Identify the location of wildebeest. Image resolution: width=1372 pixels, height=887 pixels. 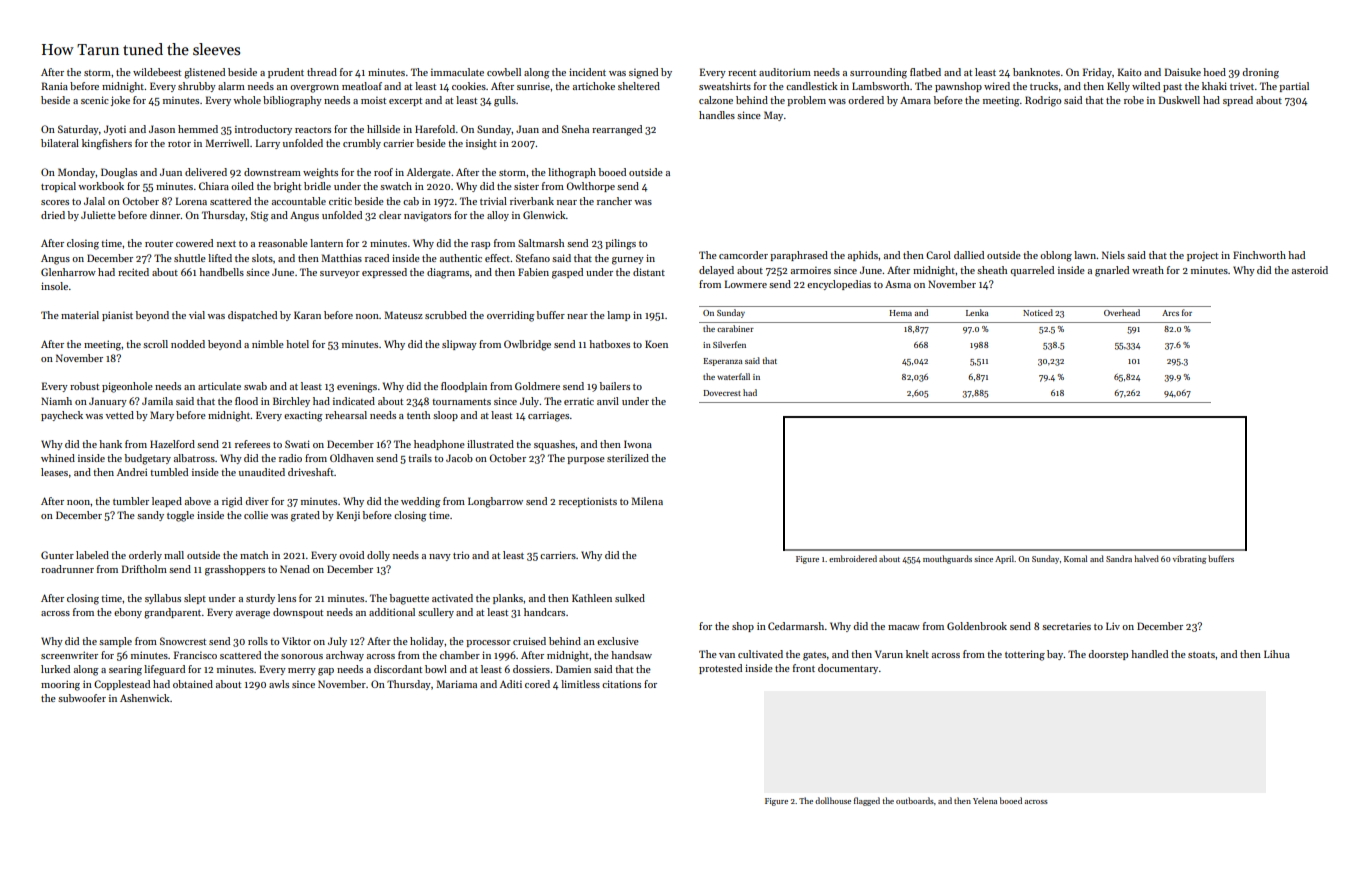
(157, 72).
